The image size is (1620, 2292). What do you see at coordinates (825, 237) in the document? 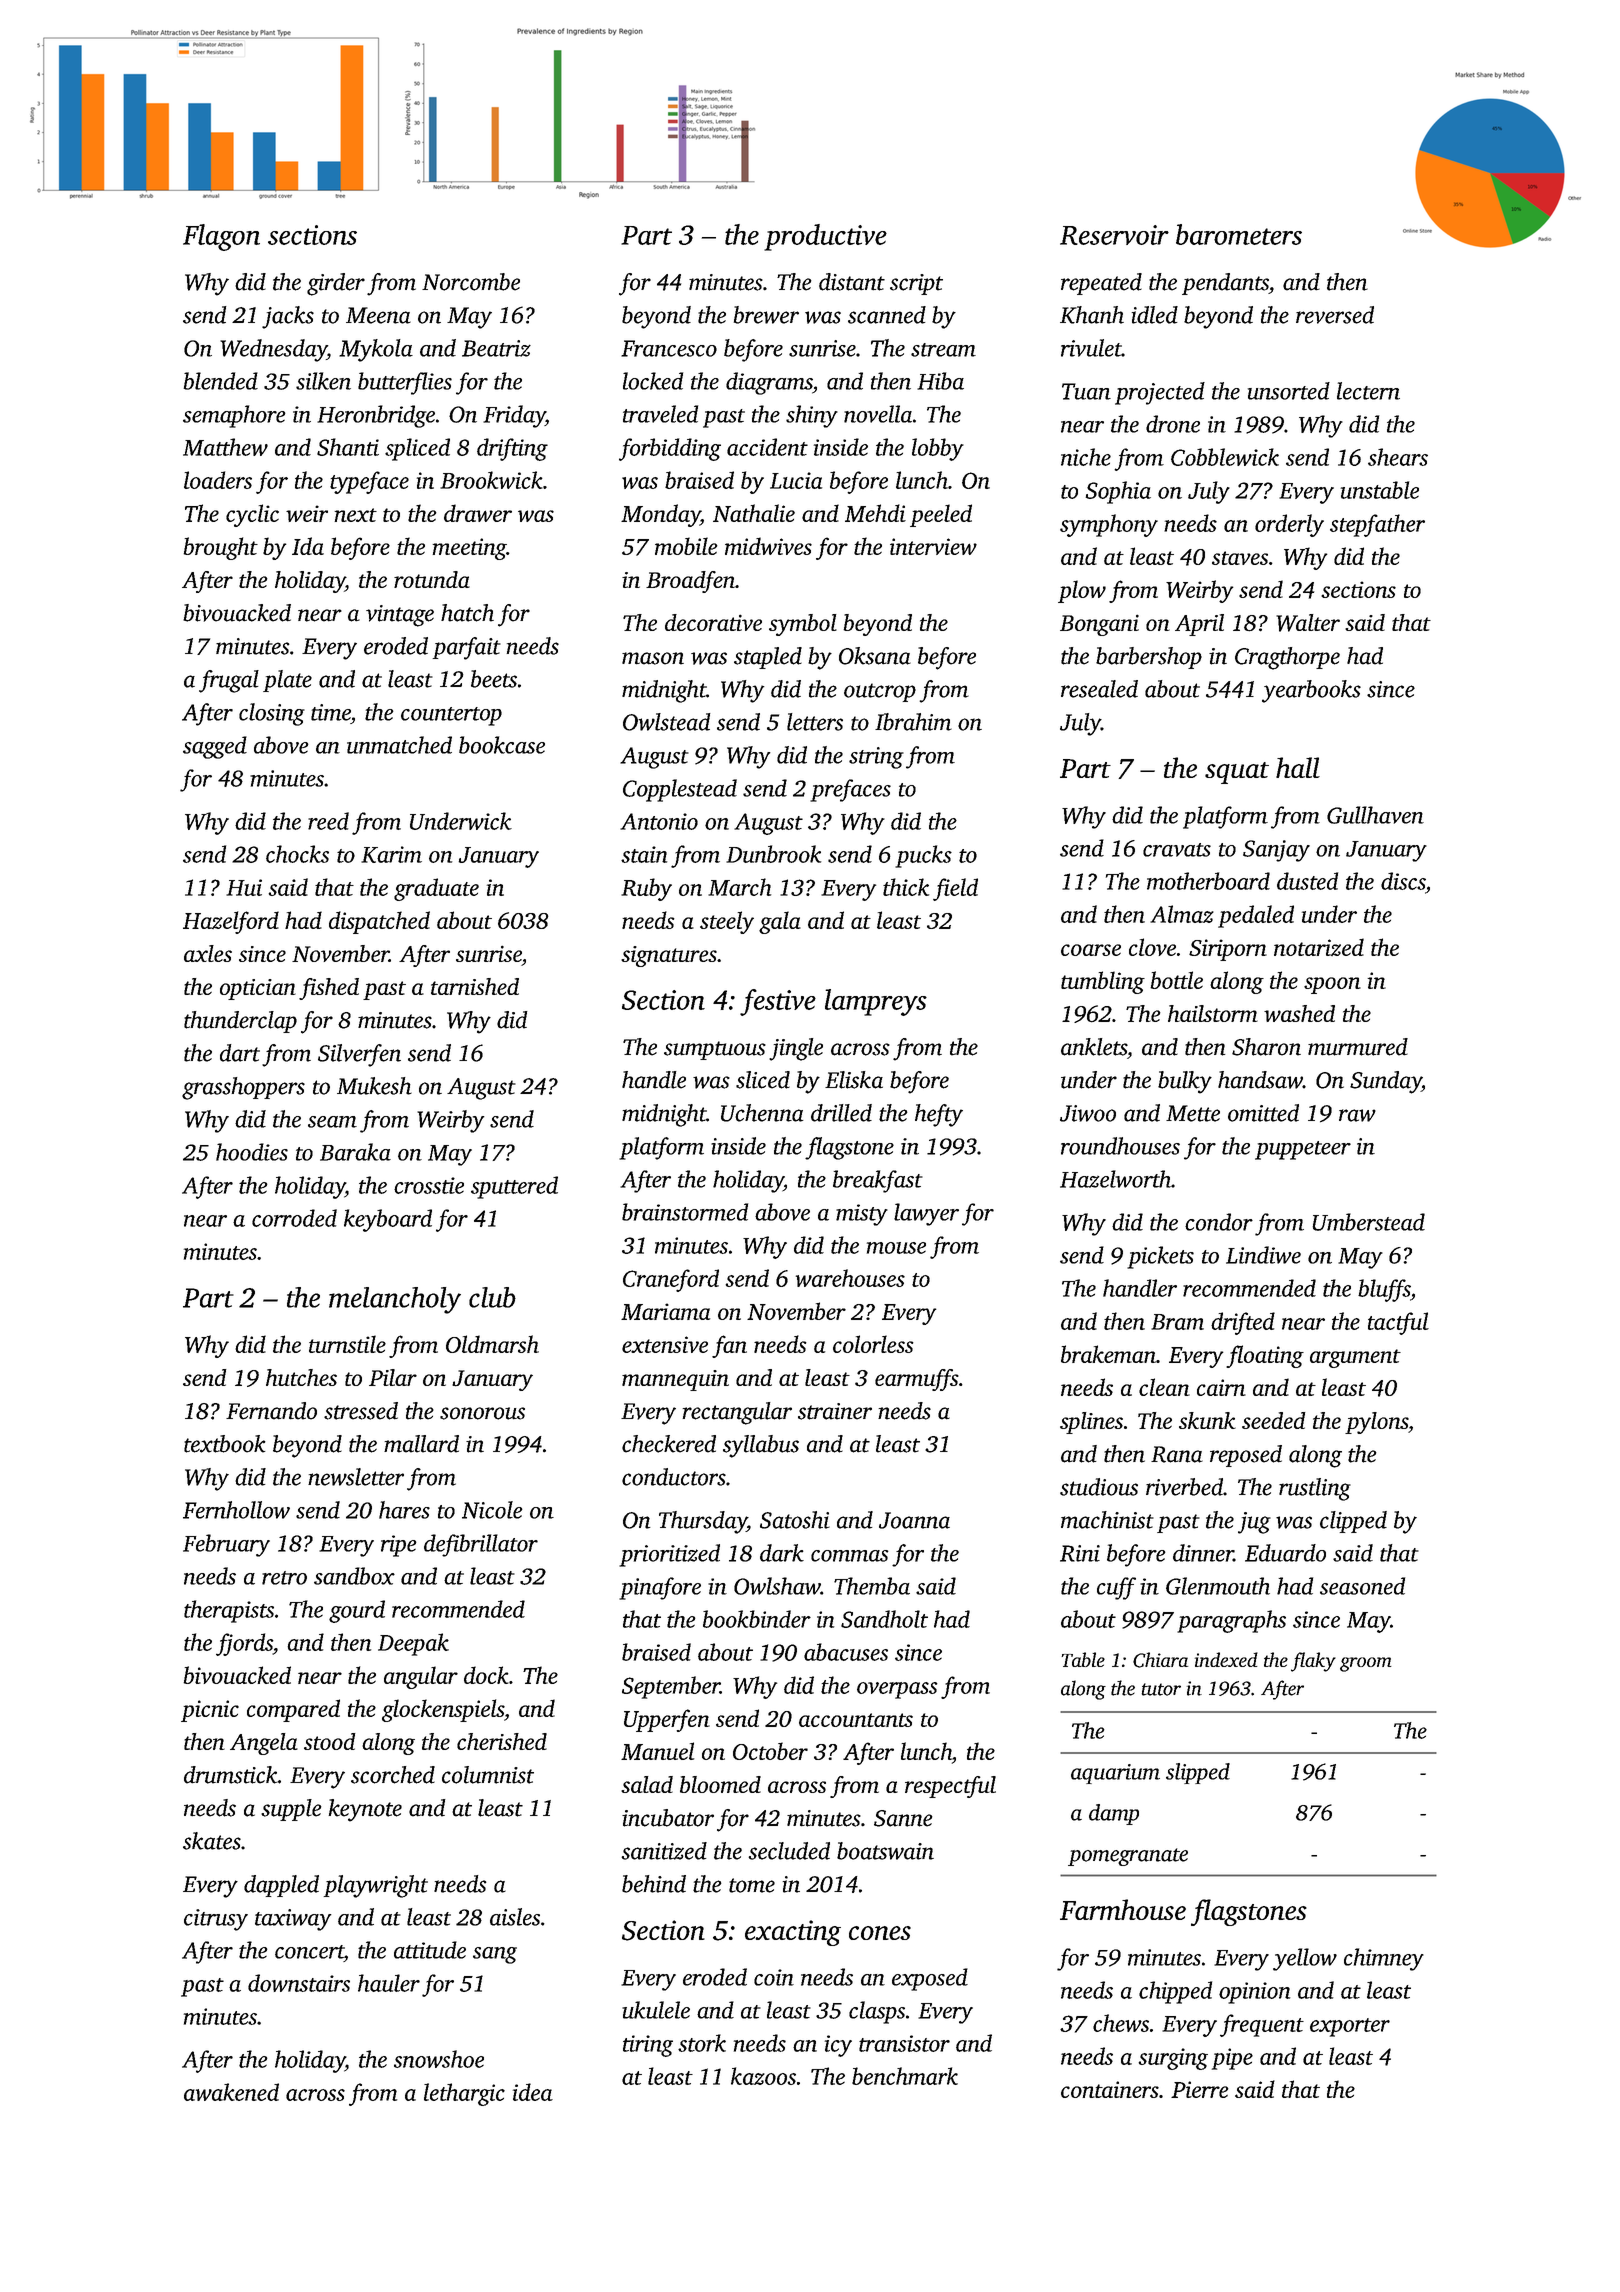
I see `productive` at bounding box center [825, 237].
